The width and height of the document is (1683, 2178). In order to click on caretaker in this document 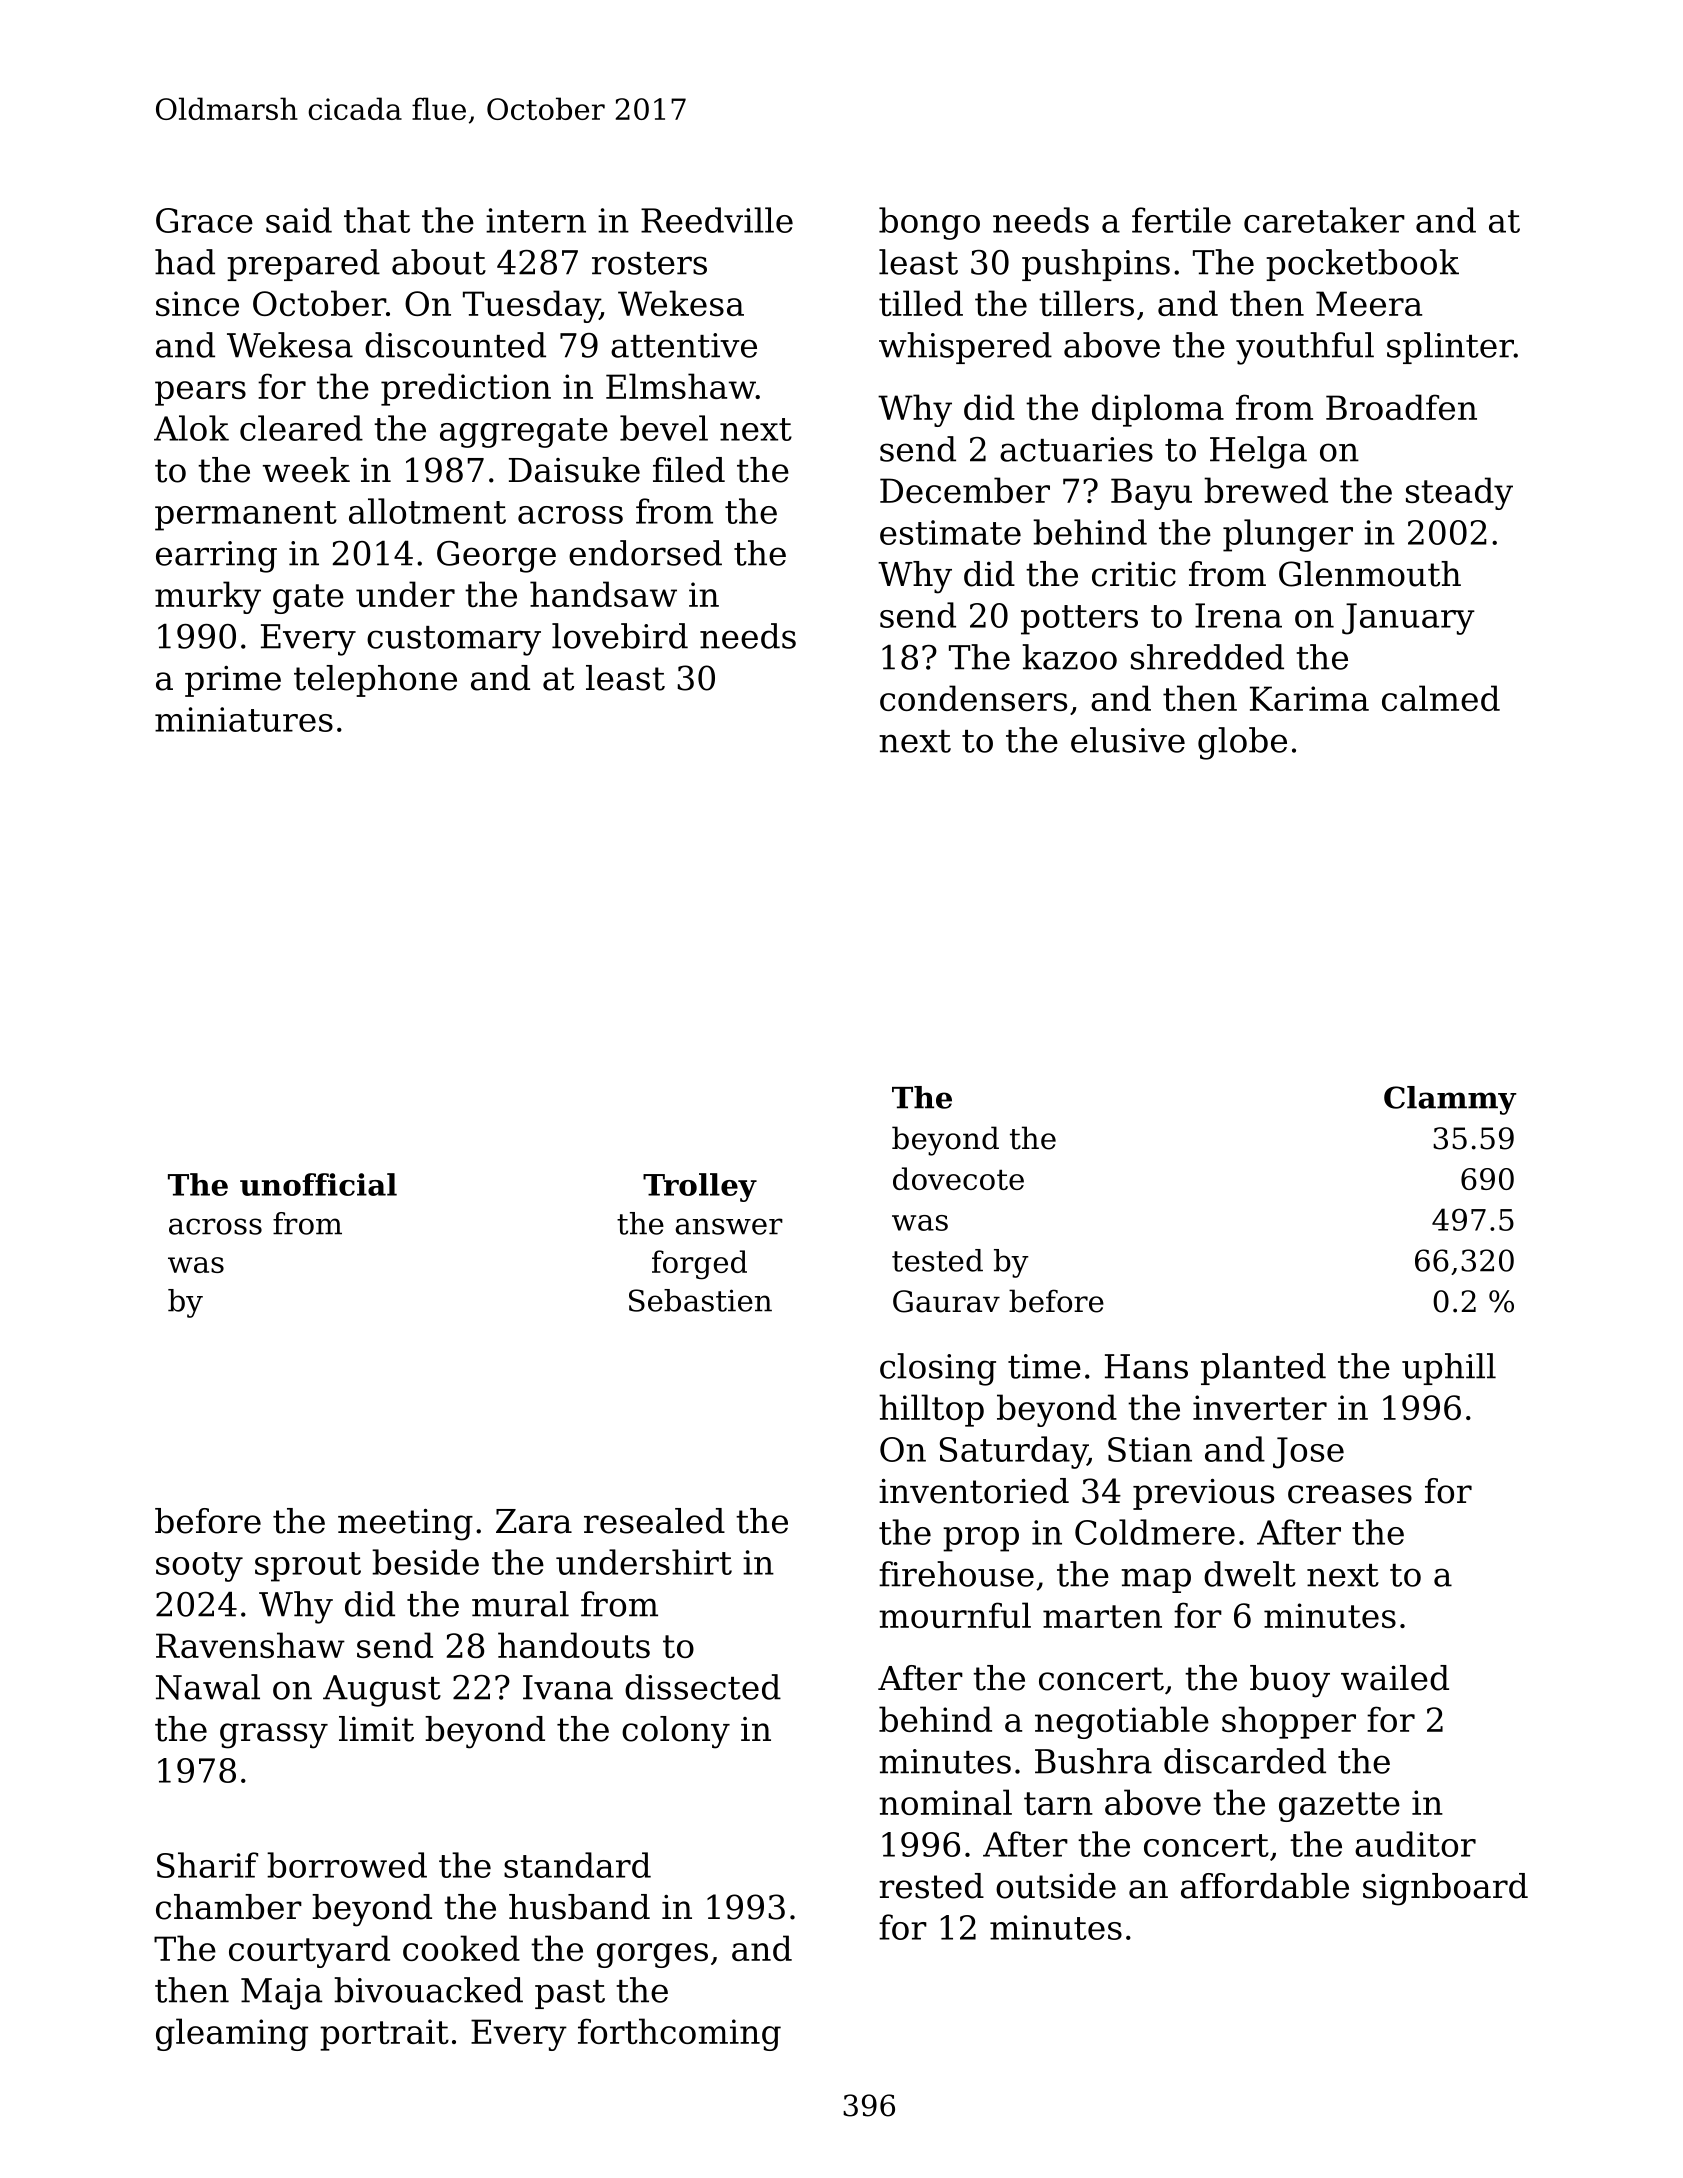, I will do `click(1324, 220)`.
